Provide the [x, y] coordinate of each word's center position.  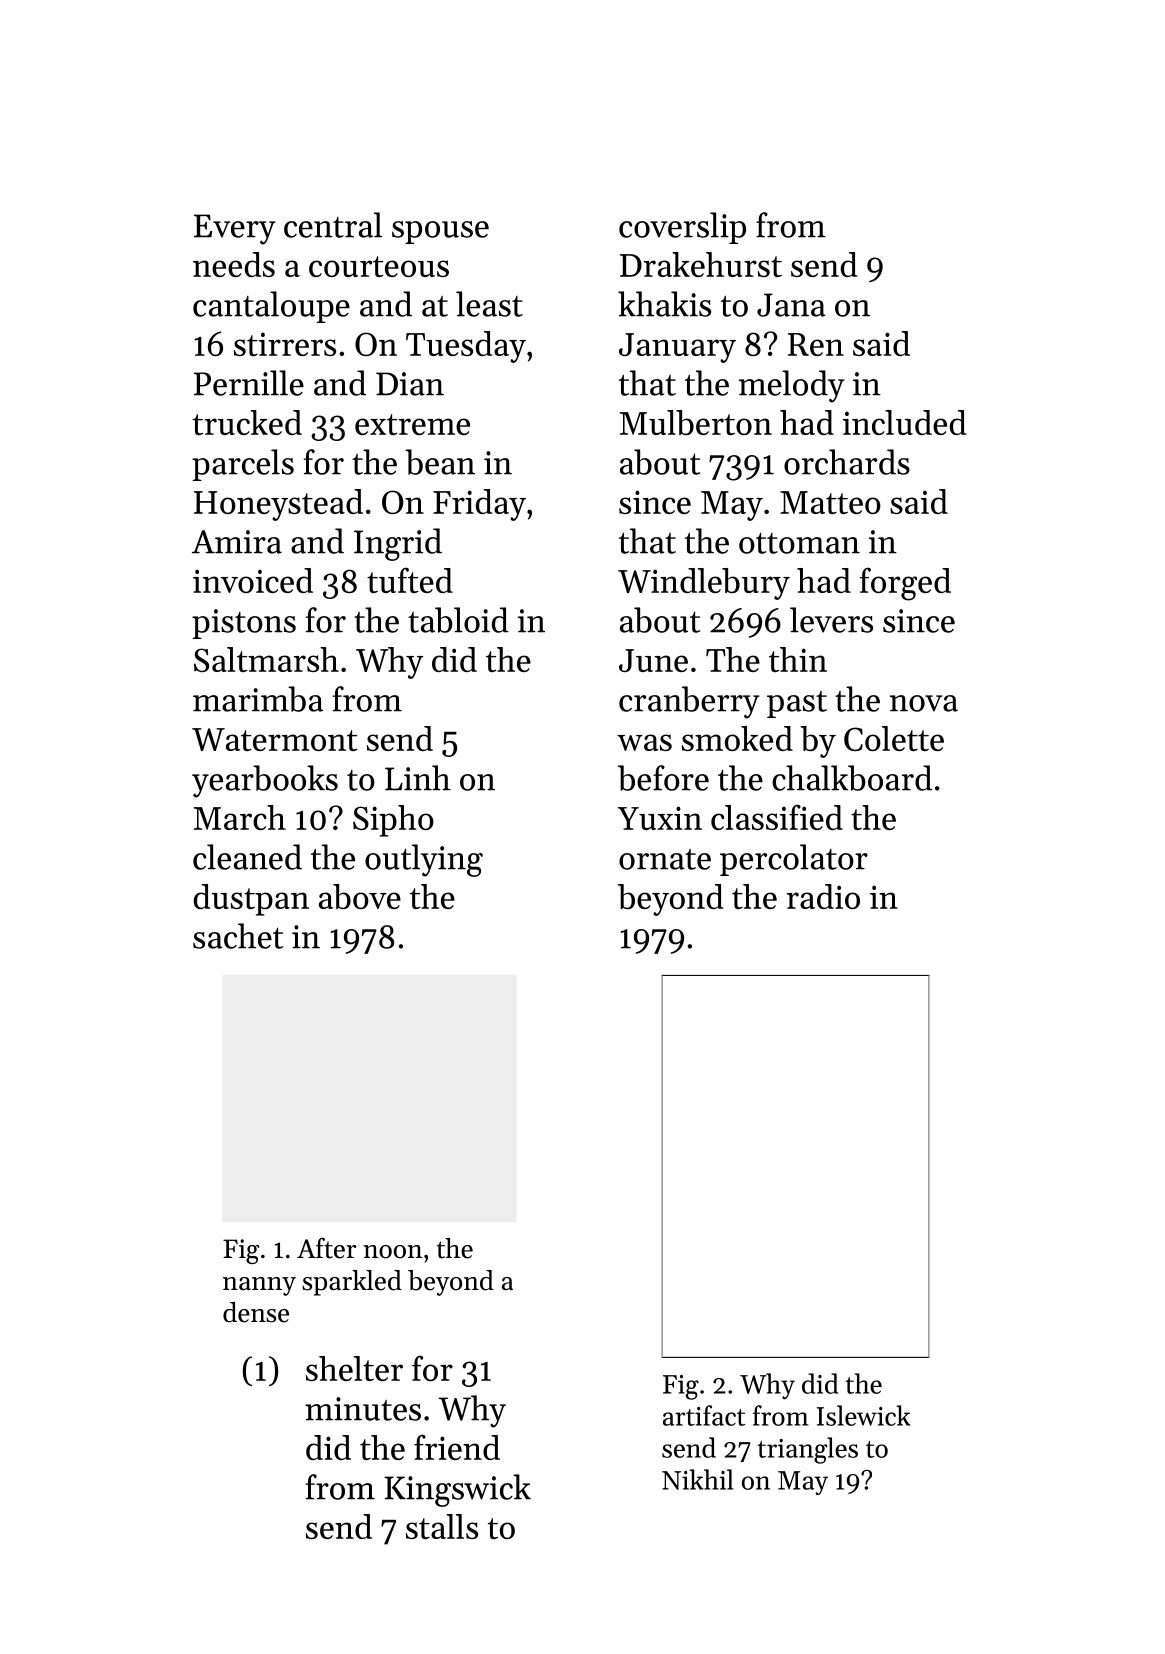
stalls [442, 1526]
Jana [791, 305]
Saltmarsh [266, 659]
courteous [379, 266]
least [489, 304]
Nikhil [697, 1479]
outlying [424, 860]
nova [924, 703]
